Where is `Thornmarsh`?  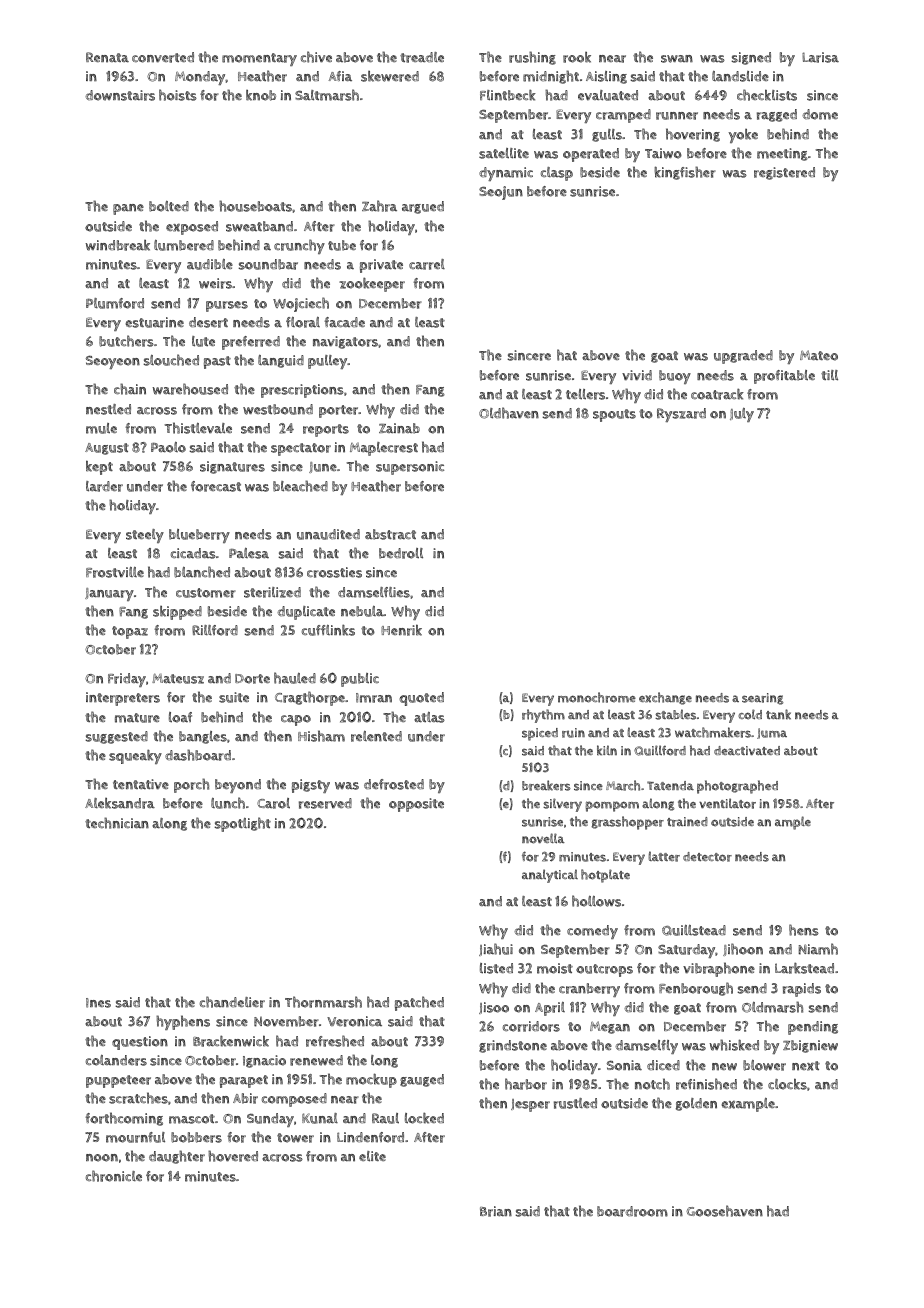 Thornmarsh is located at coordinates (323, 1002).
